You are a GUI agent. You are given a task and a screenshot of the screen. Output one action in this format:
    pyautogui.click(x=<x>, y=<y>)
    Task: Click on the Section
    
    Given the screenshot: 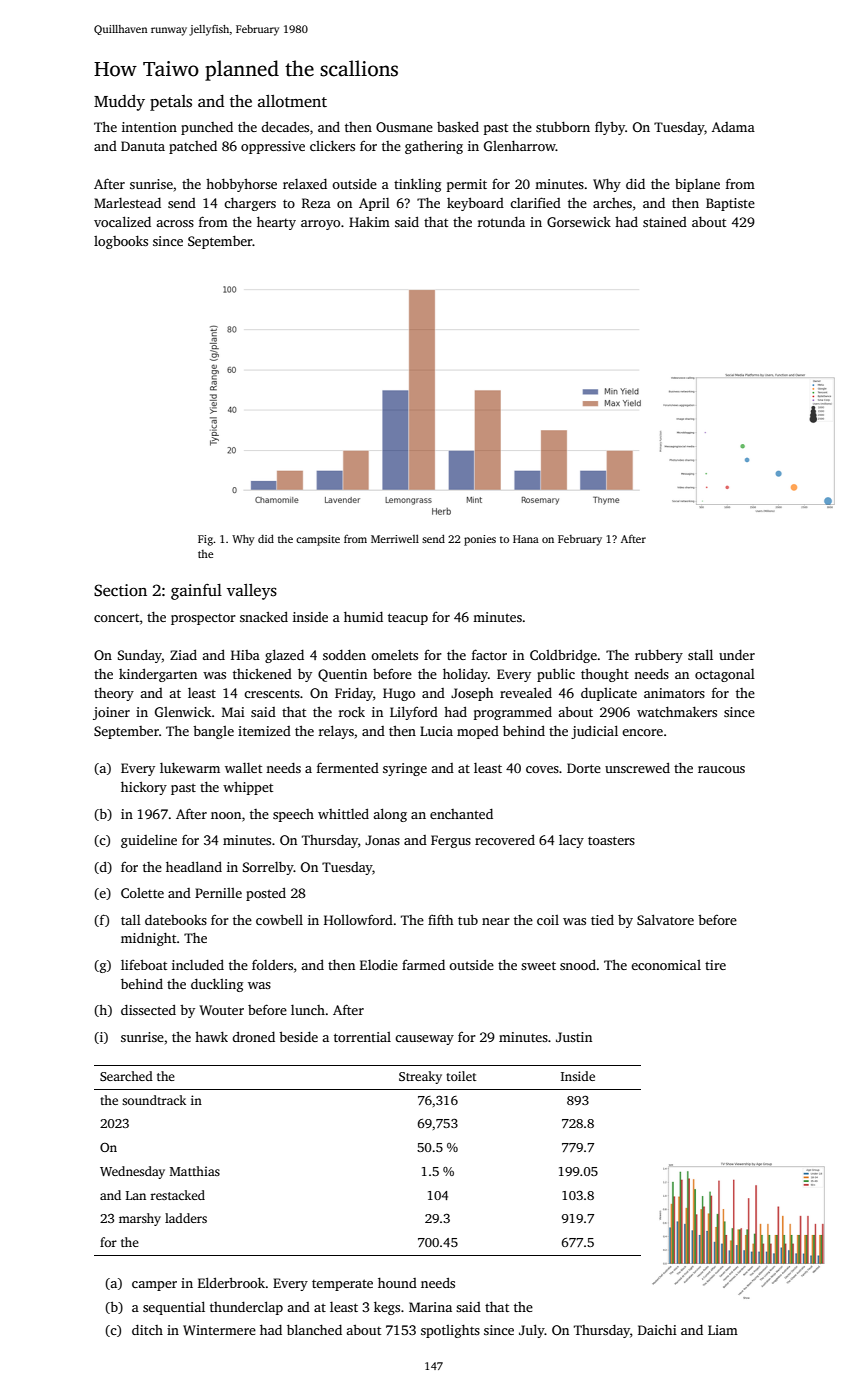 What is the action you would take?
    pyautogui.click(x=120, y=590)
